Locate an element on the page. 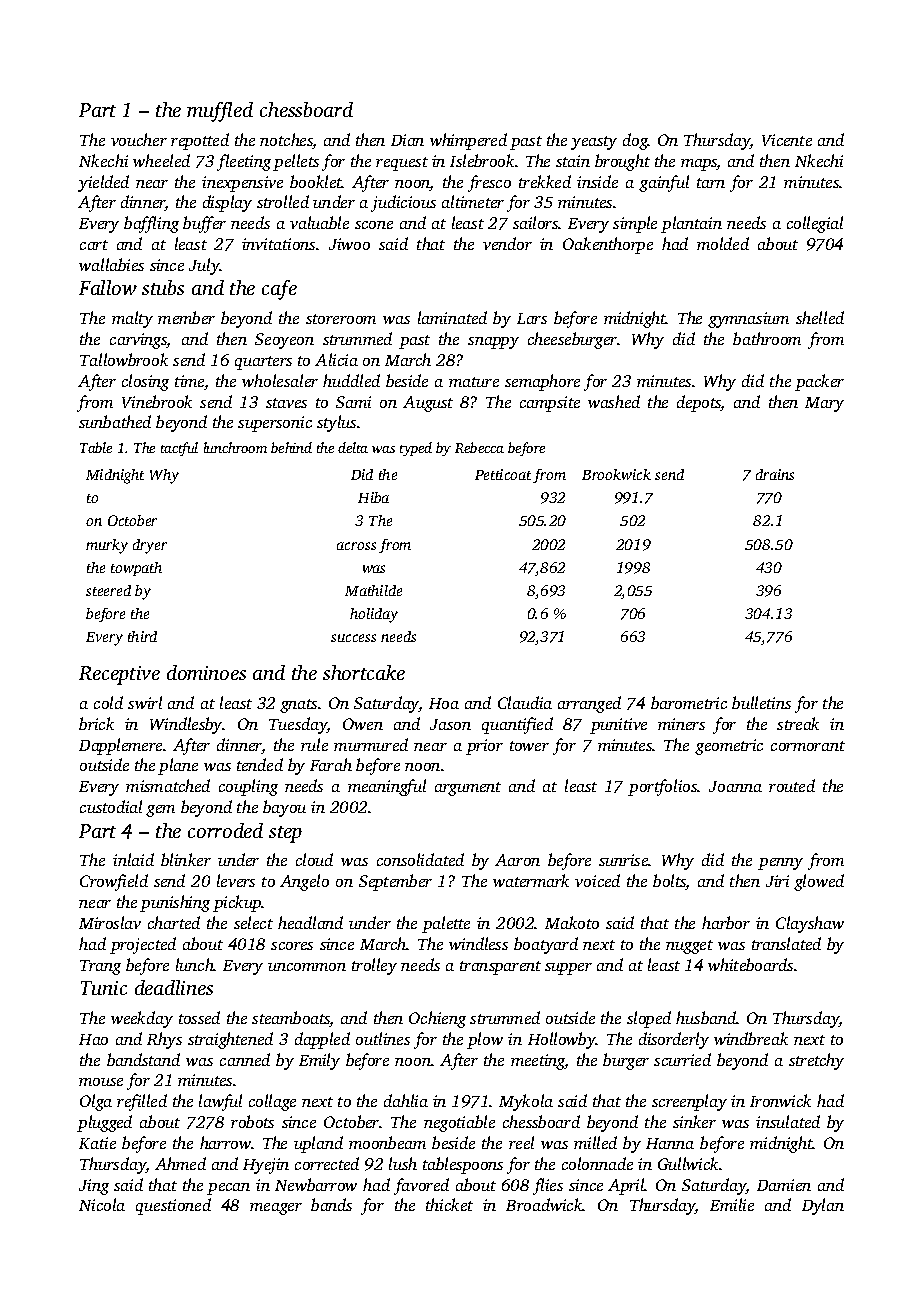  Broadwick is located at coordinates (544, 1204).
